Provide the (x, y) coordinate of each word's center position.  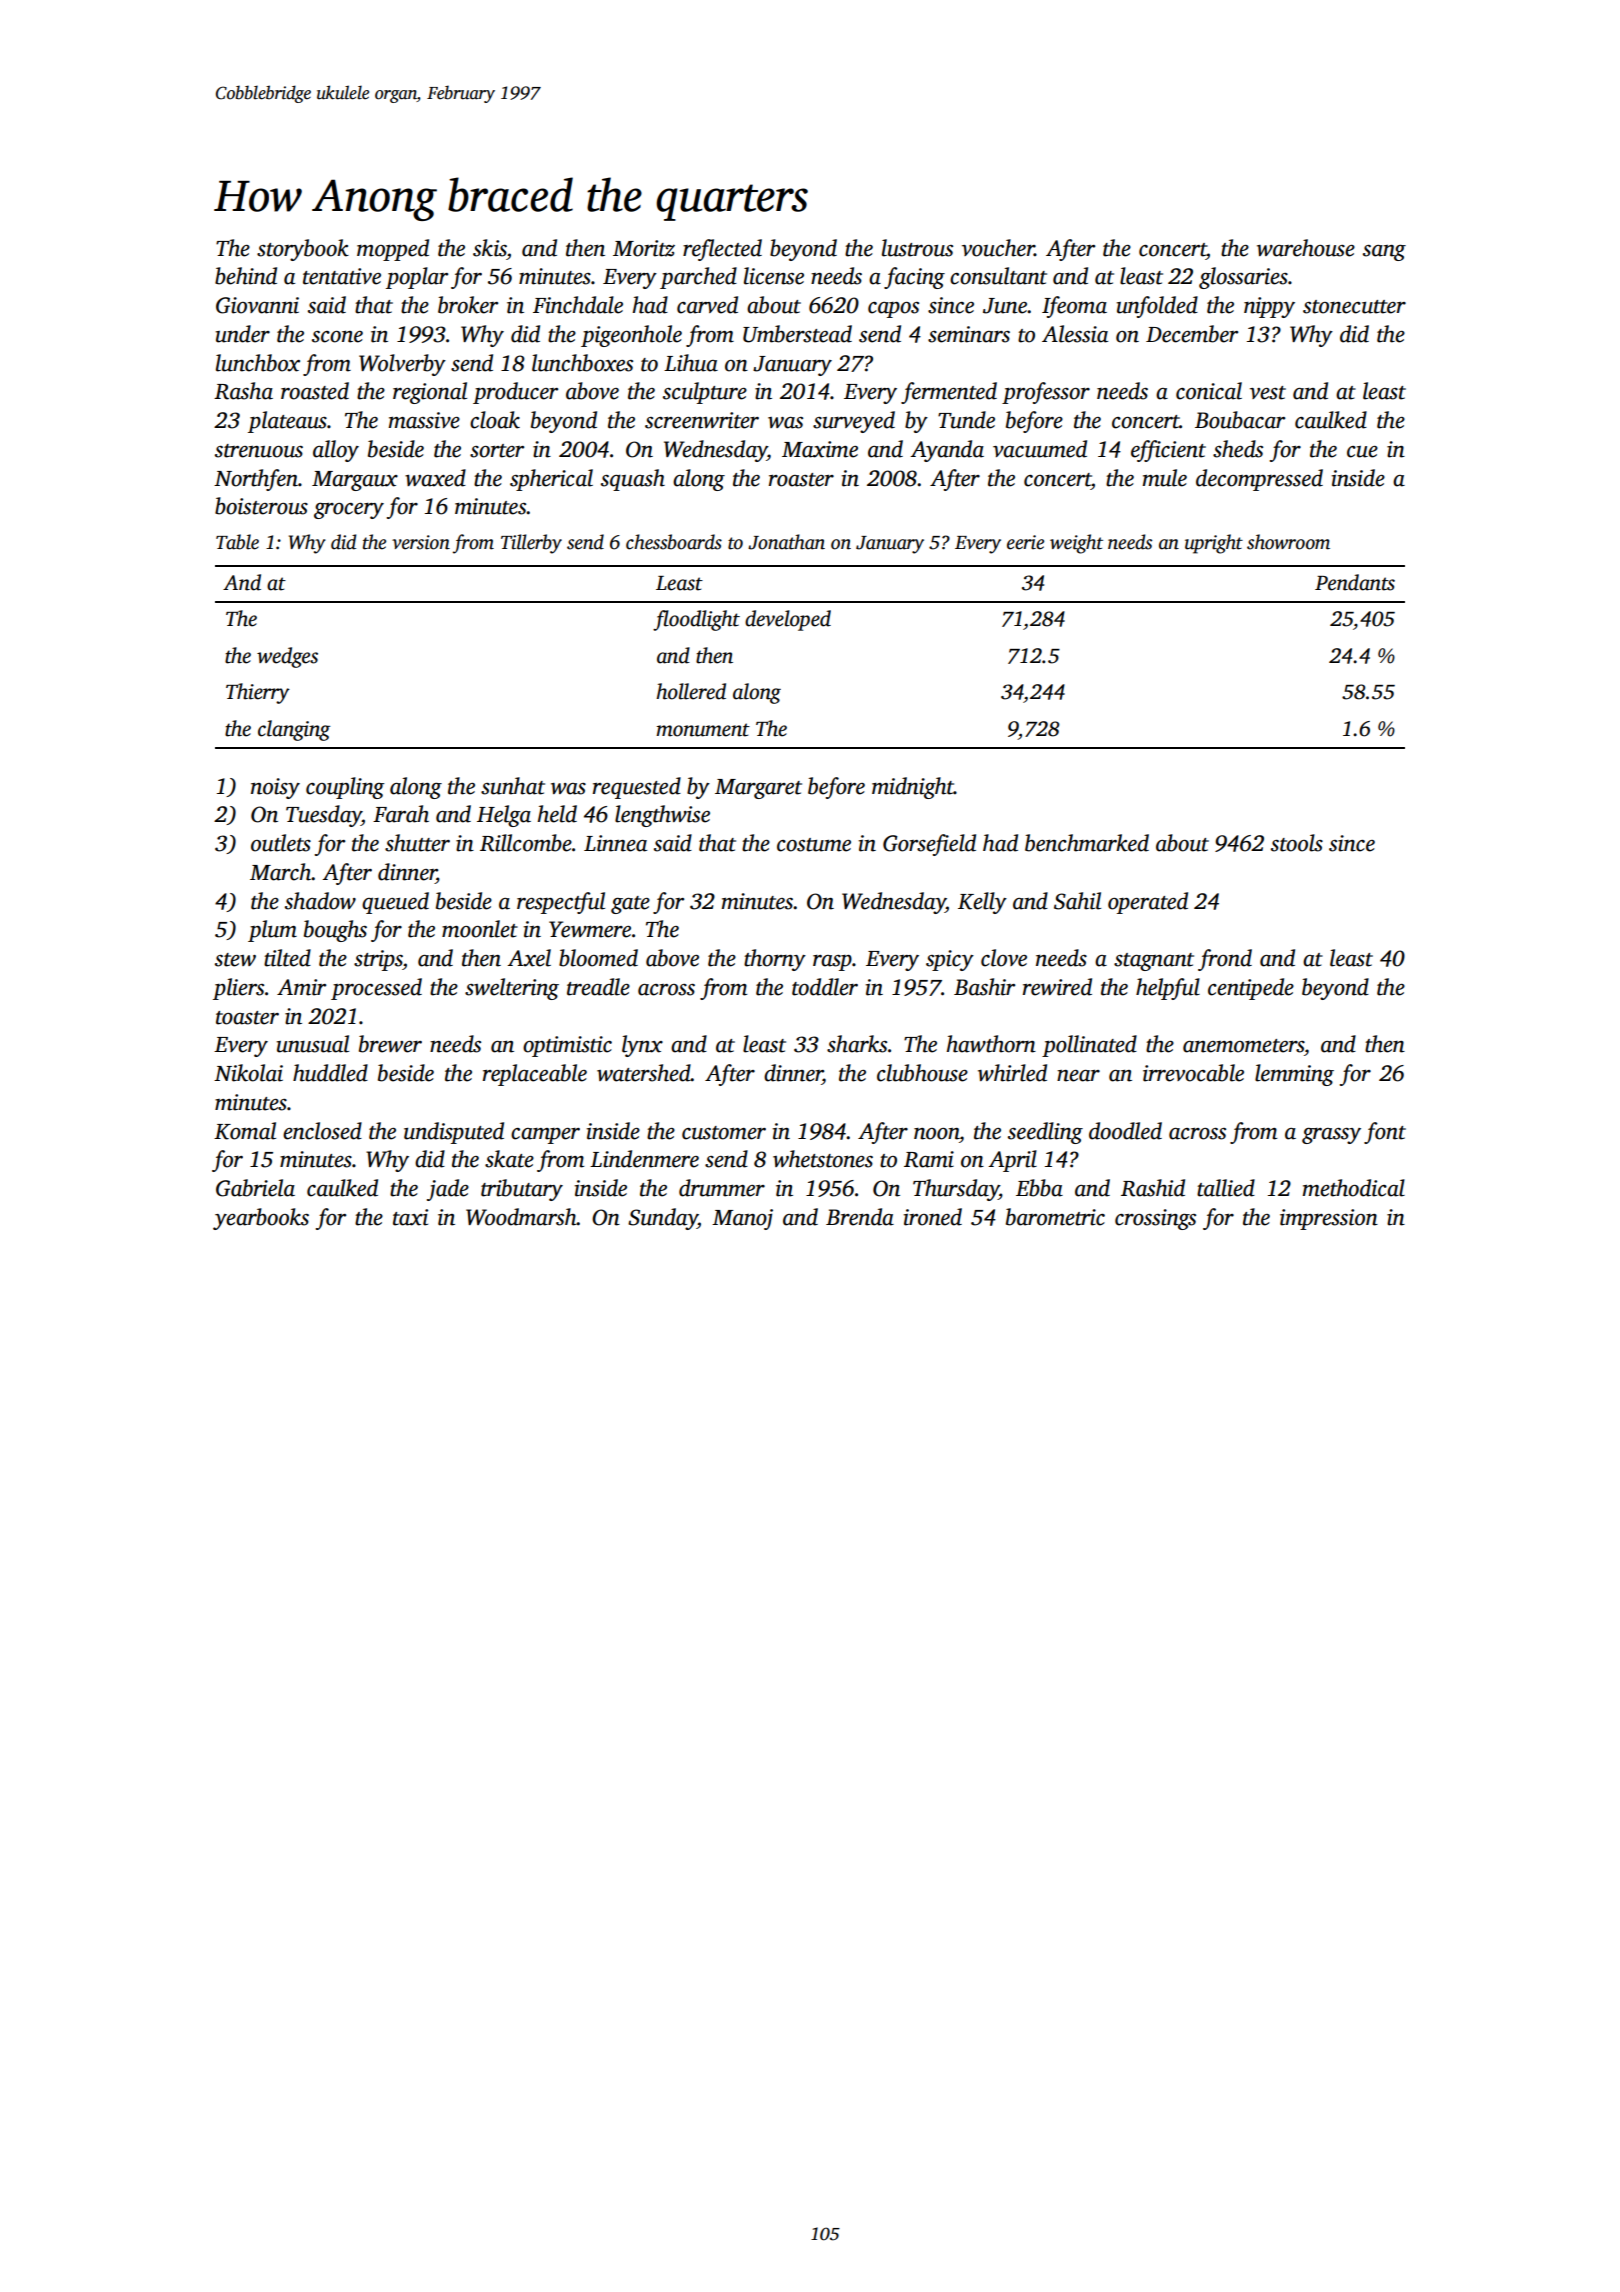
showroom (1288, 542)
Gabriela (255, 1188)
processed (376, 989)
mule (1165, 478)
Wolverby (402, 365)
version (421, 542)
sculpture (705, 393)
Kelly (982, 903)
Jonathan (786, 542)
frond (1225, 960)
